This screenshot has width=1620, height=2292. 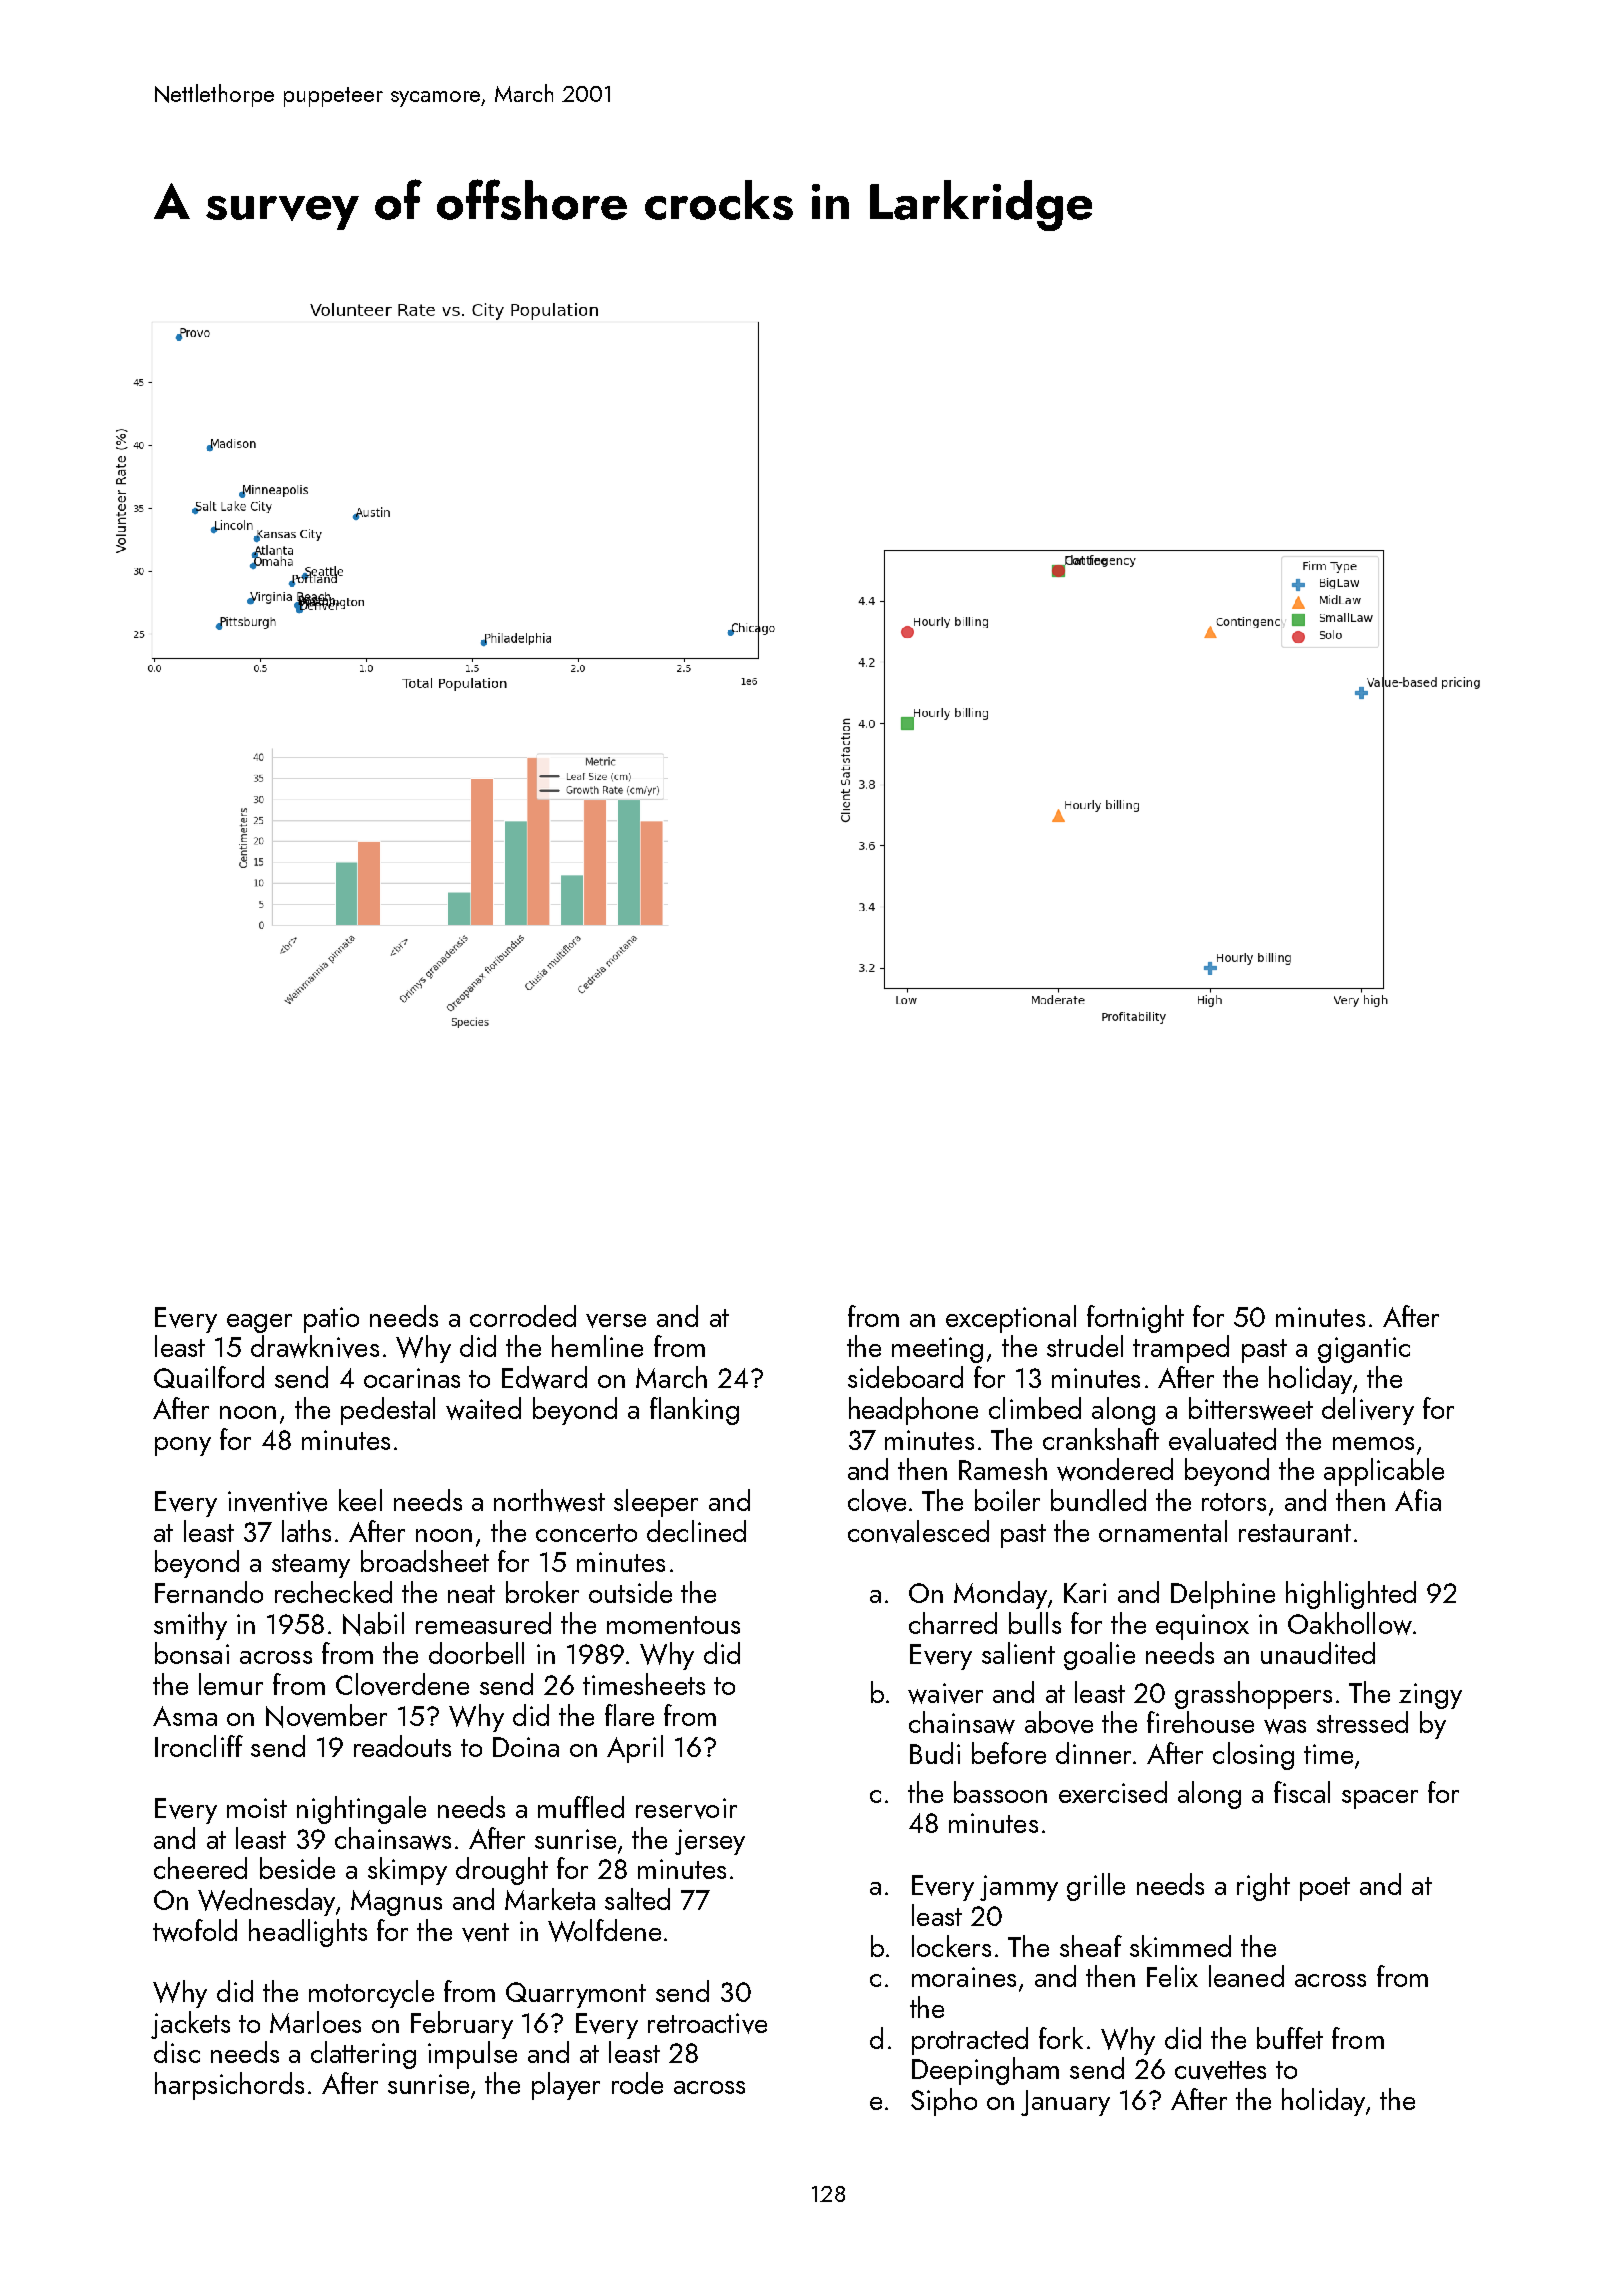 What do you see at coordinates (229, 2086) in the screenshot?
I see `harpsichords` at bounding box center [229, 2086].
